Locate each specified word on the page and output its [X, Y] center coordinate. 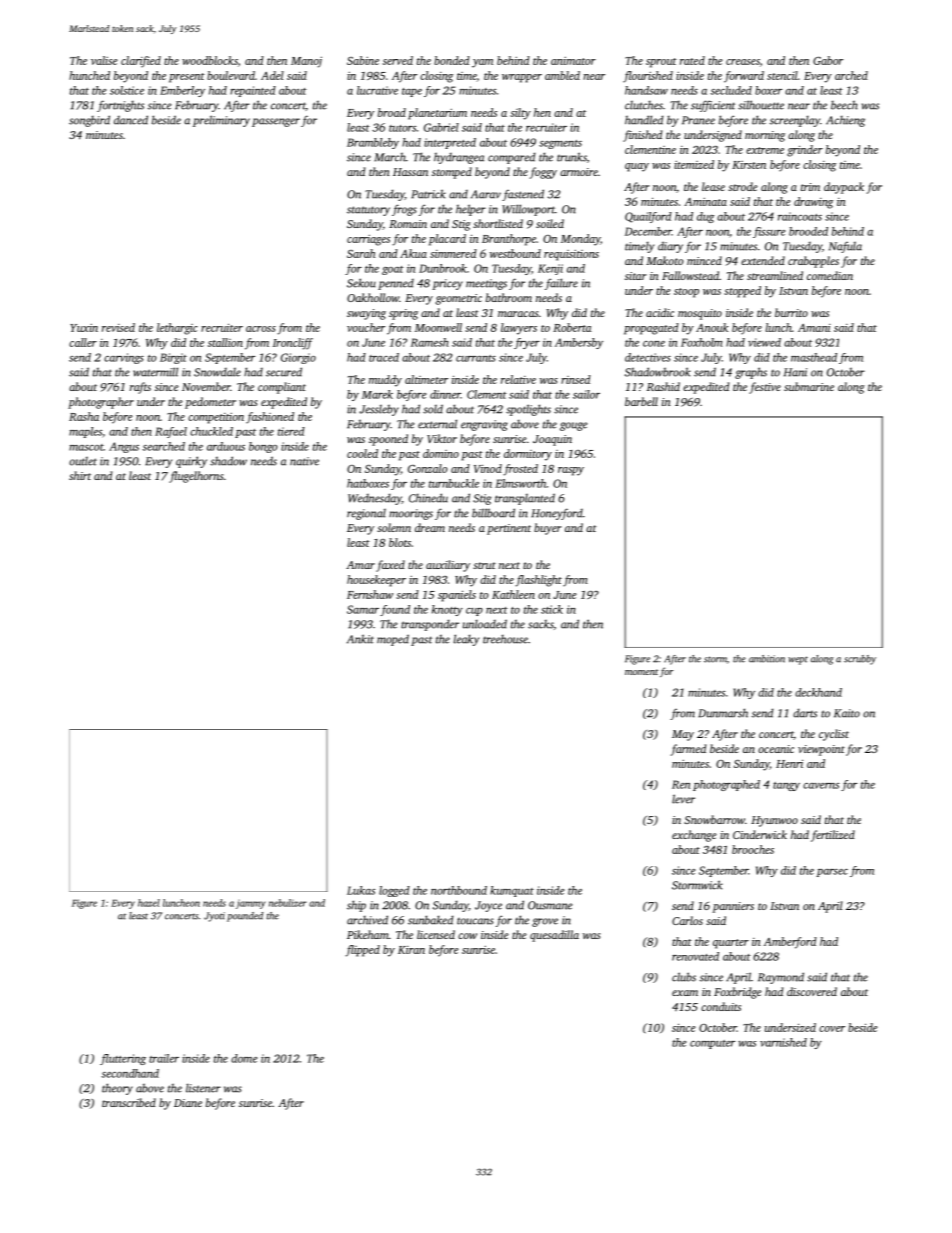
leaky [466, 640]
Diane [188, 1103]
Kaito [847, 713]
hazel [149, 903]
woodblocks [210, 60]
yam [482, 63]
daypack [844, 188]
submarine [809, 386]
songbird [89, 121]
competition [216, 418]
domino [441, 453]
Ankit [360, 639]
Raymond [781, 978]
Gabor [828, 60]
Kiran [411, 950]
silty [520, 114]
